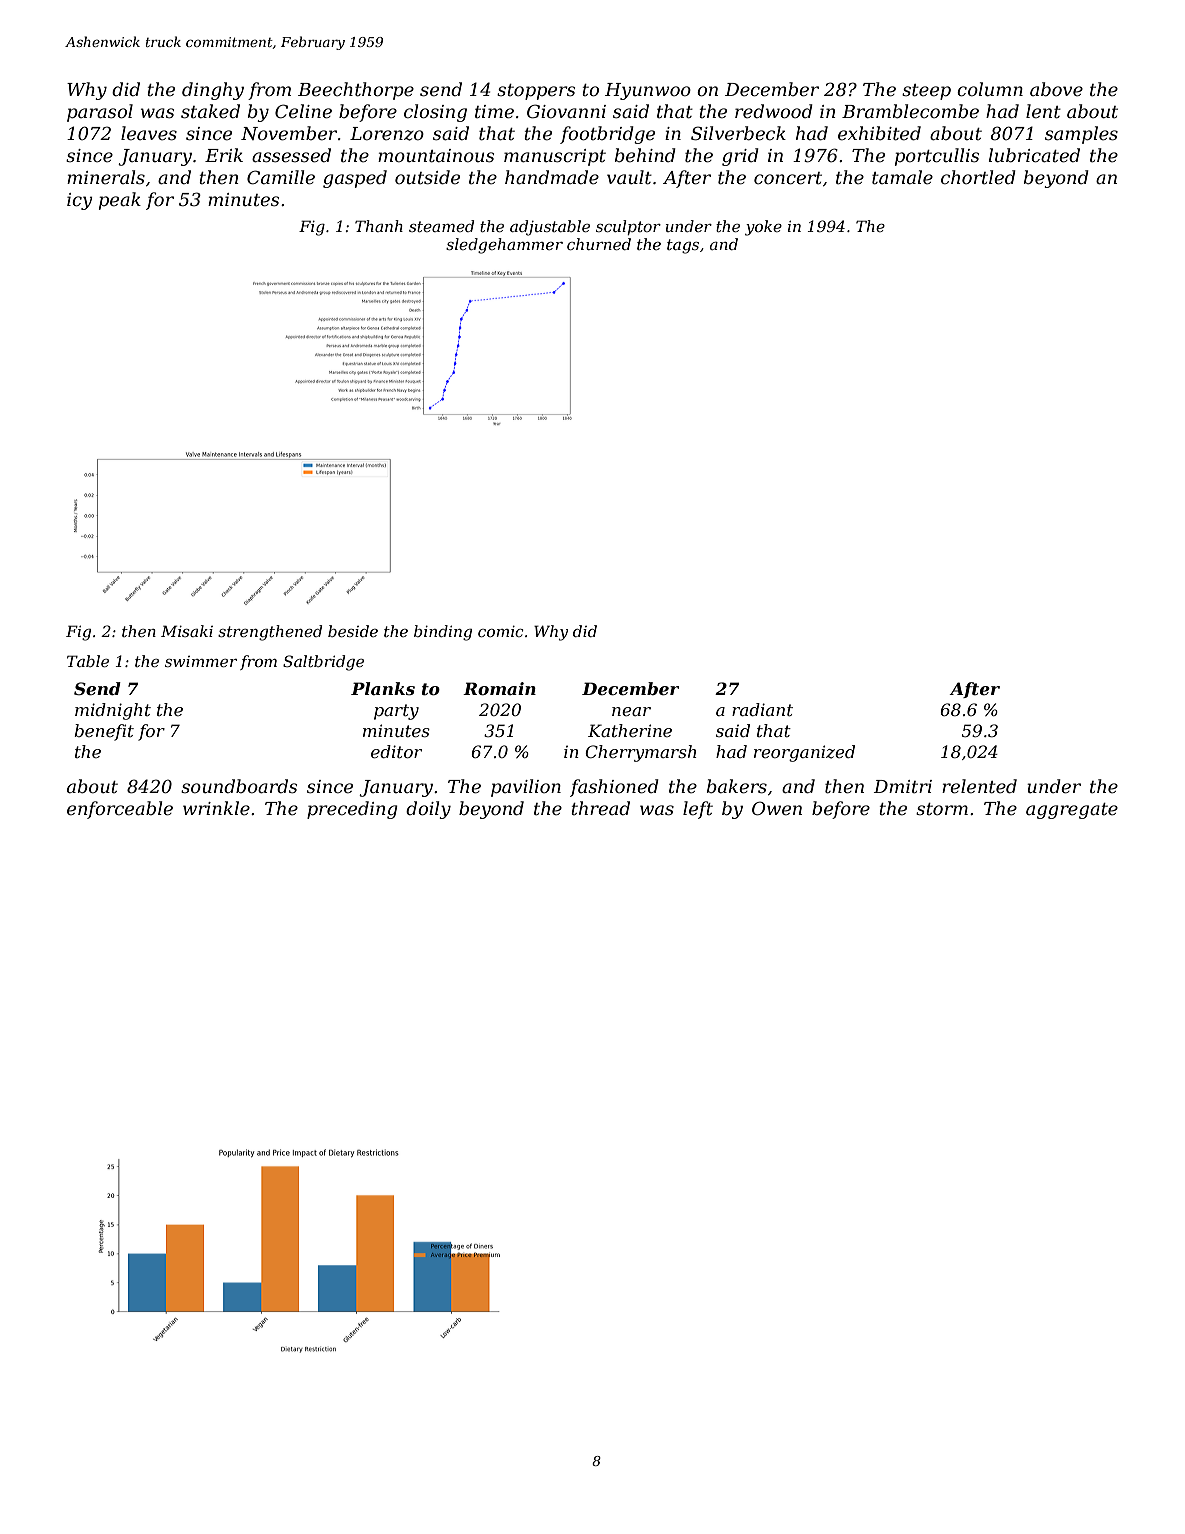 This page has width=1185, height=1534. Describe the element at coordinates (1081, 135) in the page. I see `samples` at that location.
